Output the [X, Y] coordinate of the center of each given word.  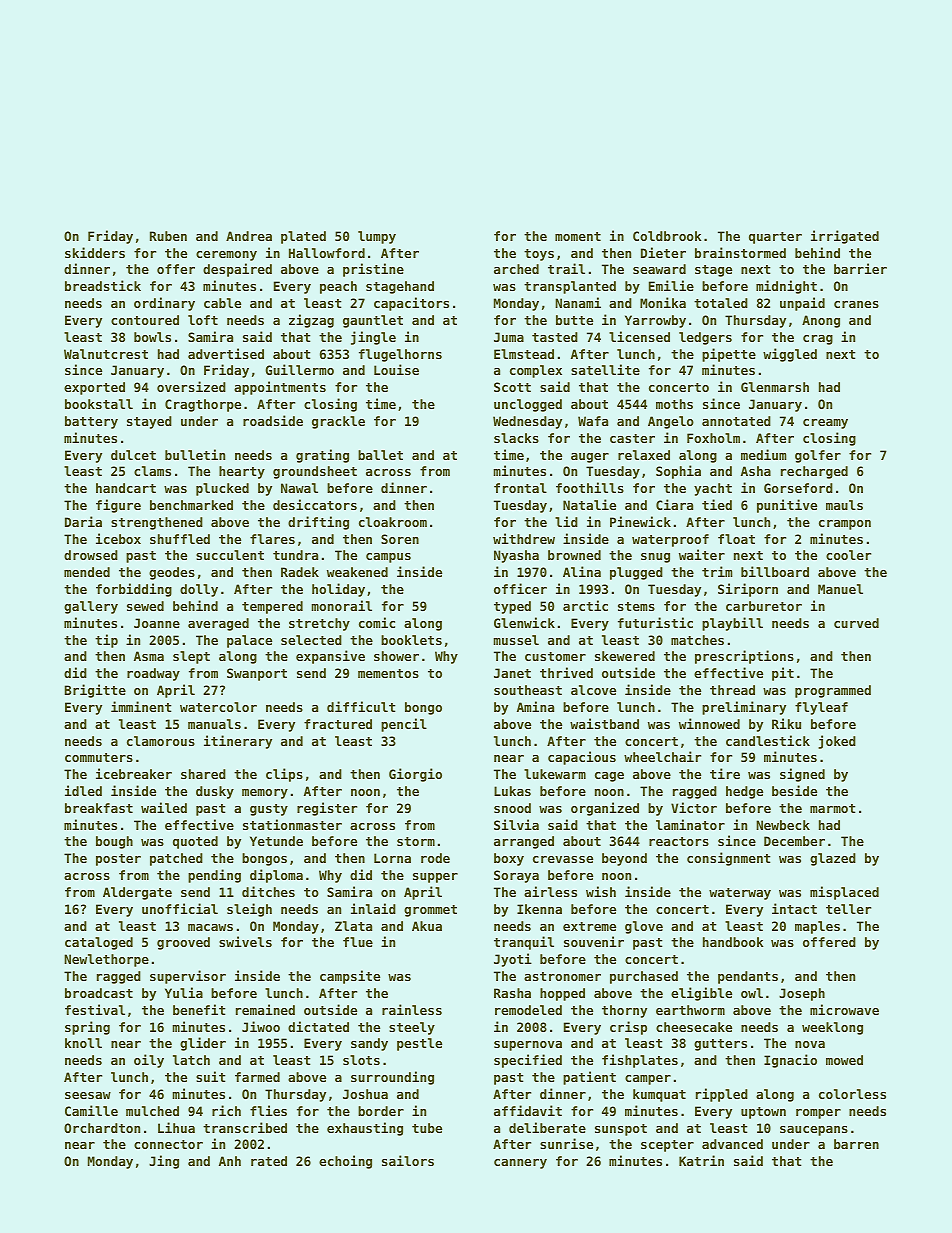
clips [284, 775]
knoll [83, 1043]
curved [856, 623]
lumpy [377, 237]
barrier [860, 268]
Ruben [168, 236]
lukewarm [555, 774]
